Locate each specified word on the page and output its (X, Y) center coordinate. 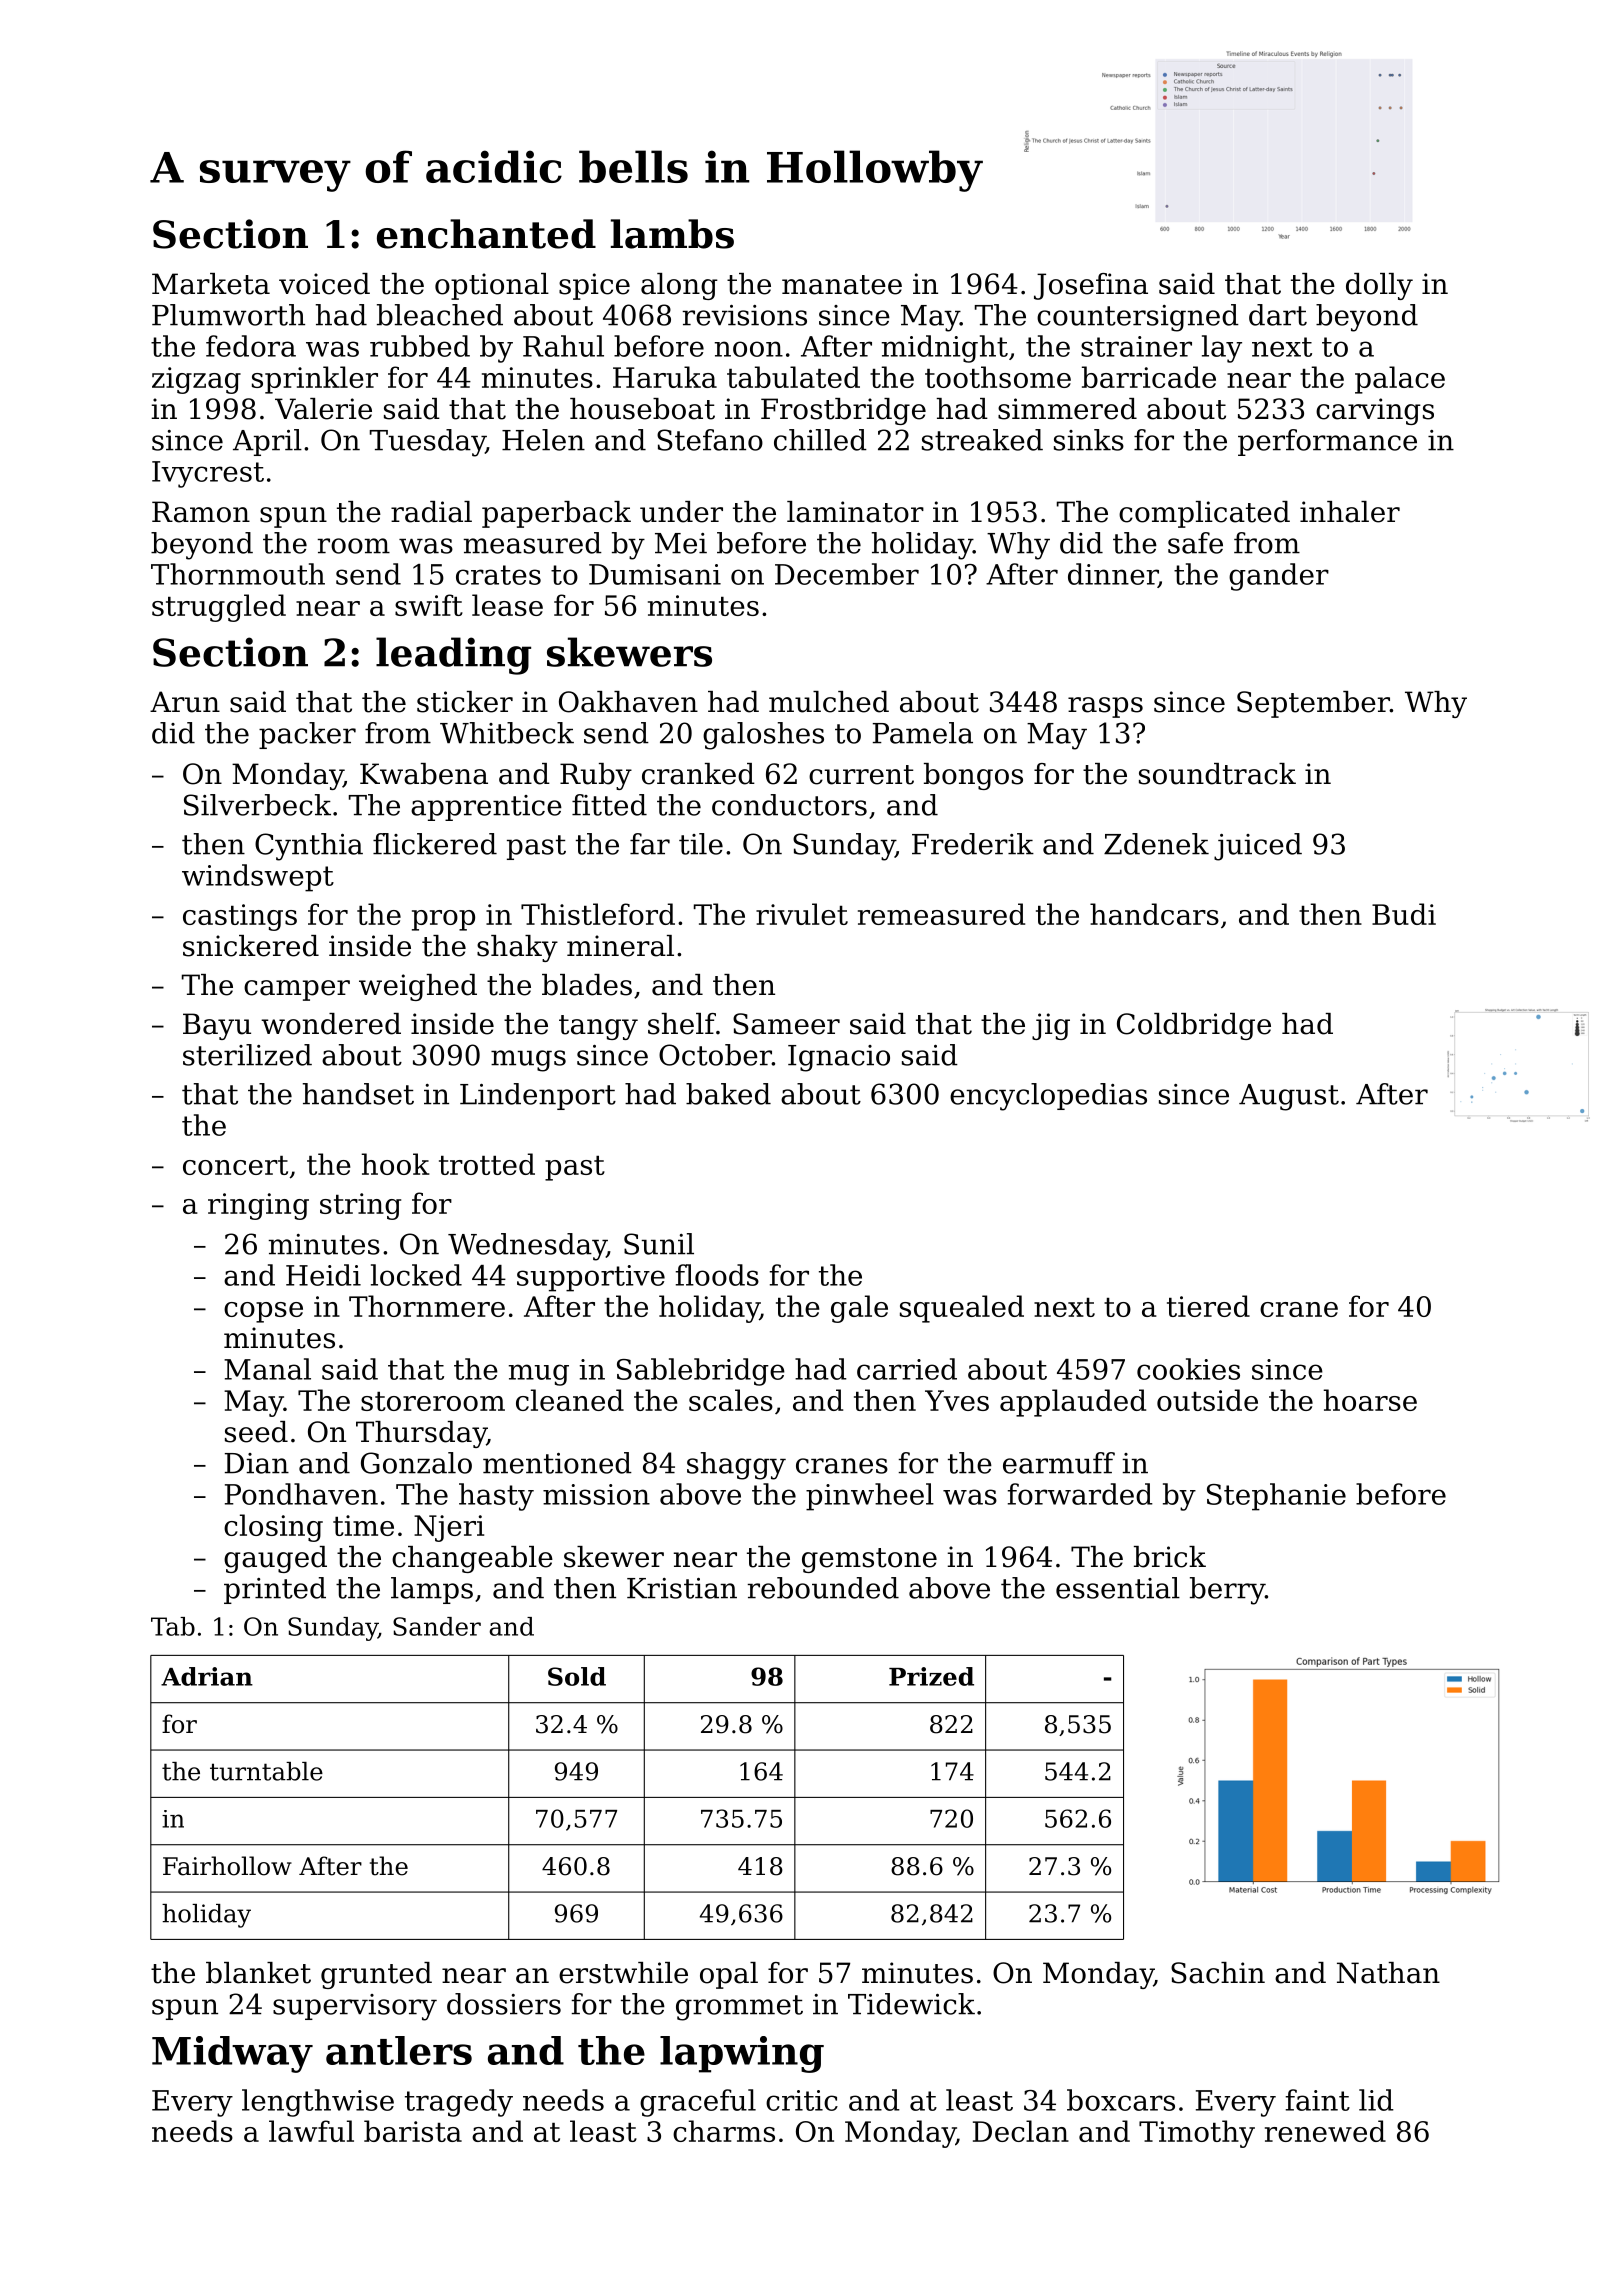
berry (1227, 1591)
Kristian (682, 1588)
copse (263, 1312)
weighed (418, 987)
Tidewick (911, 2004)
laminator (855, 512)
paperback (556, 514)
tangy (598, 1027)
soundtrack (1217, 774)
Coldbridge (1194, 1026)
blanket (258, 1973)
